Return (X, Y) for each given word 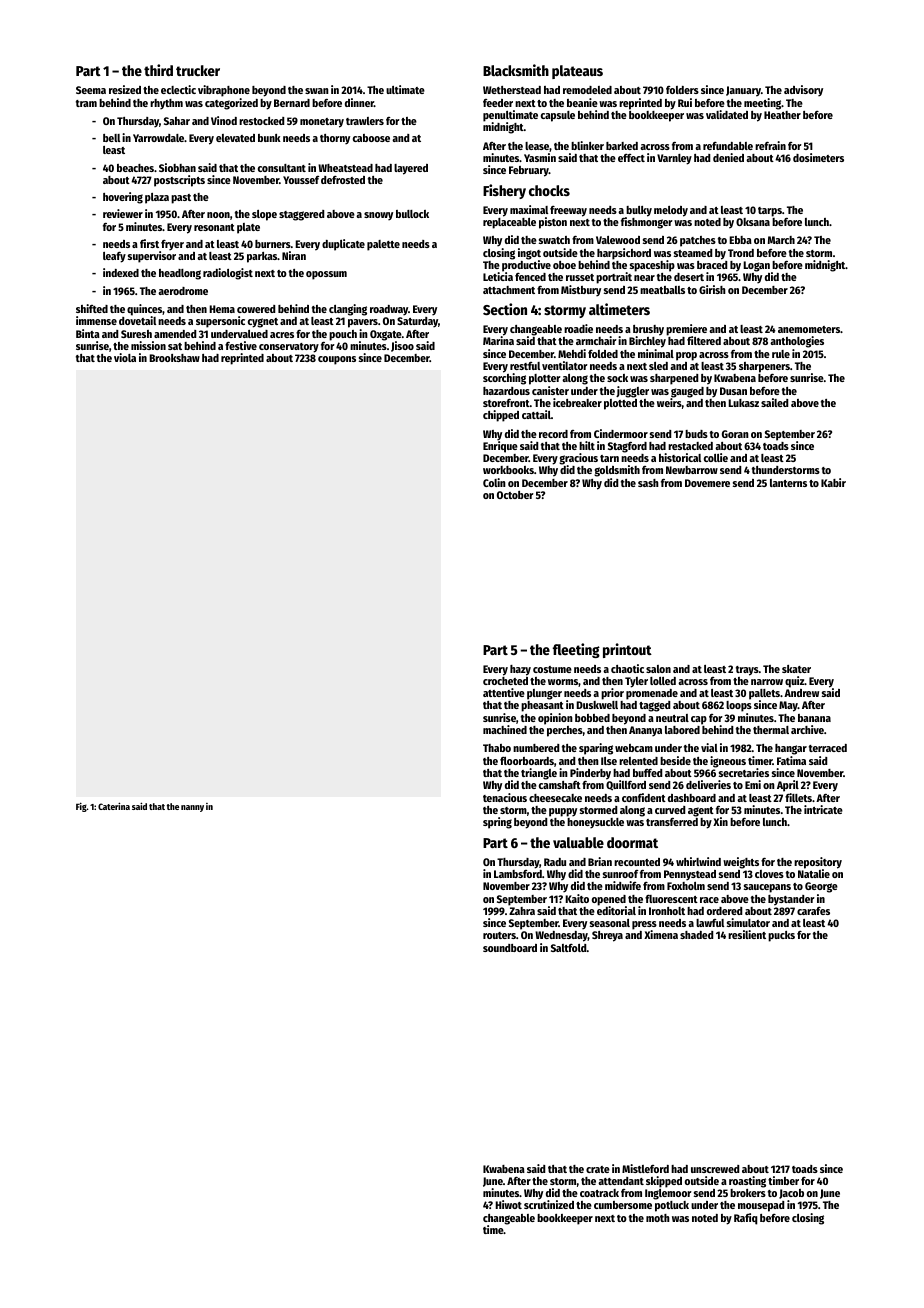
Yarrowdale (158, 138)
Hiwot (508, 1204)
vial (709, 747)
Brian (600, 861)
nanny (192, 808)
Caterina (114, 806)
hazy (520, 670)
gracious (578, 459)
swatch (554, 240)
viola (125, 357)
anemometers (809, 329)
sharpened (674, 379)
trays (747, 671)
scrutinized (549, 1205)
